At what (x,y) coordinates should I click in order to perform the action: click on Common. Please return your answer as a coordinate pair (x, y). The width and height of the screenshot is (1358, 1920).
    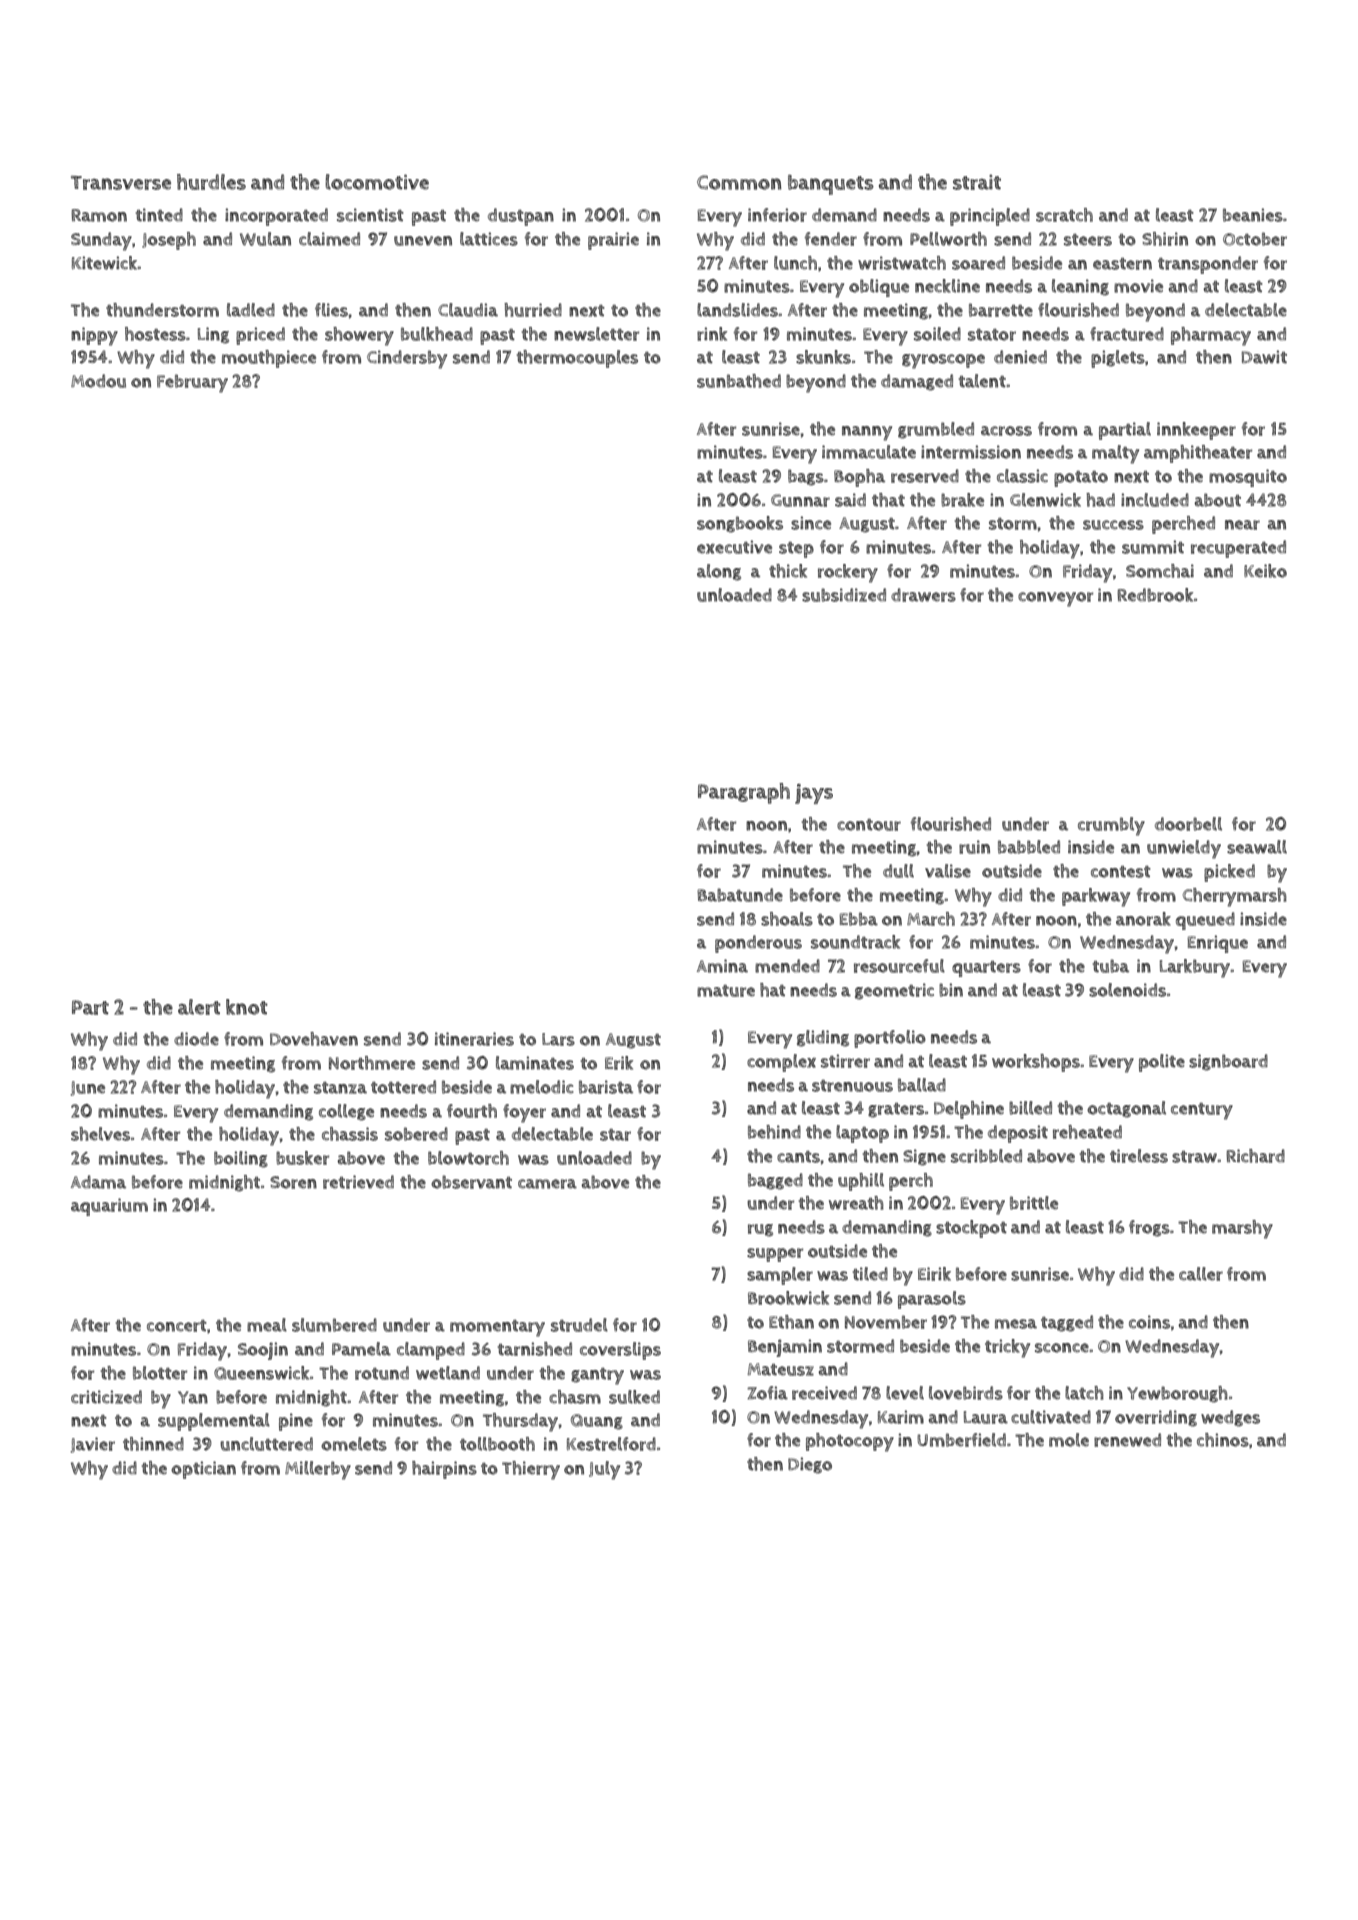
    Looking at the image, I should click on (739, 182).
